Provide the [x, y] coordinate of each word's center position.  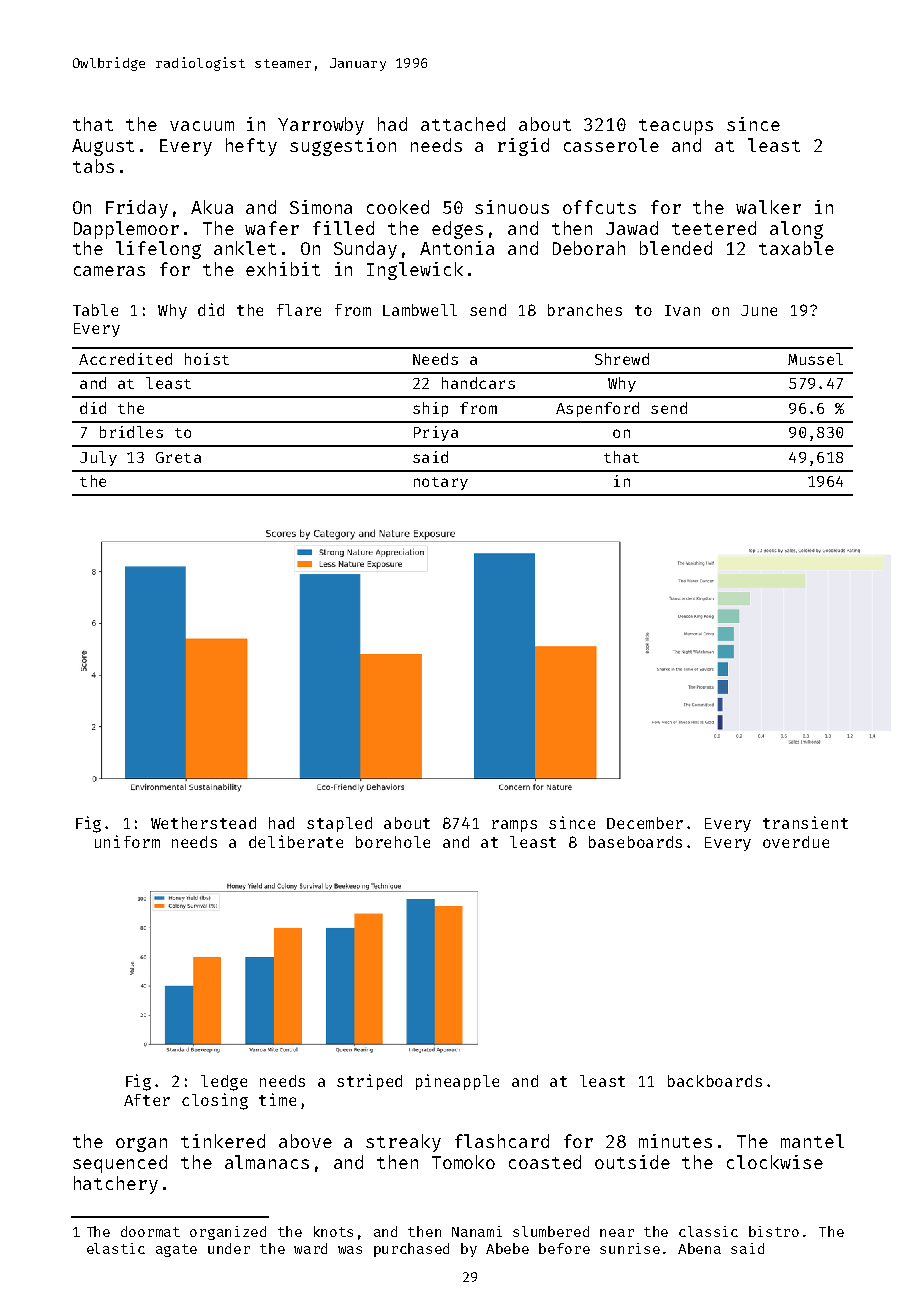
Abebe [507, 1248]
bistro [774, 1231]
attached [463, 124]
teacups [676, 127]
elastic [116, 1248]
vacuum [202, 126]
